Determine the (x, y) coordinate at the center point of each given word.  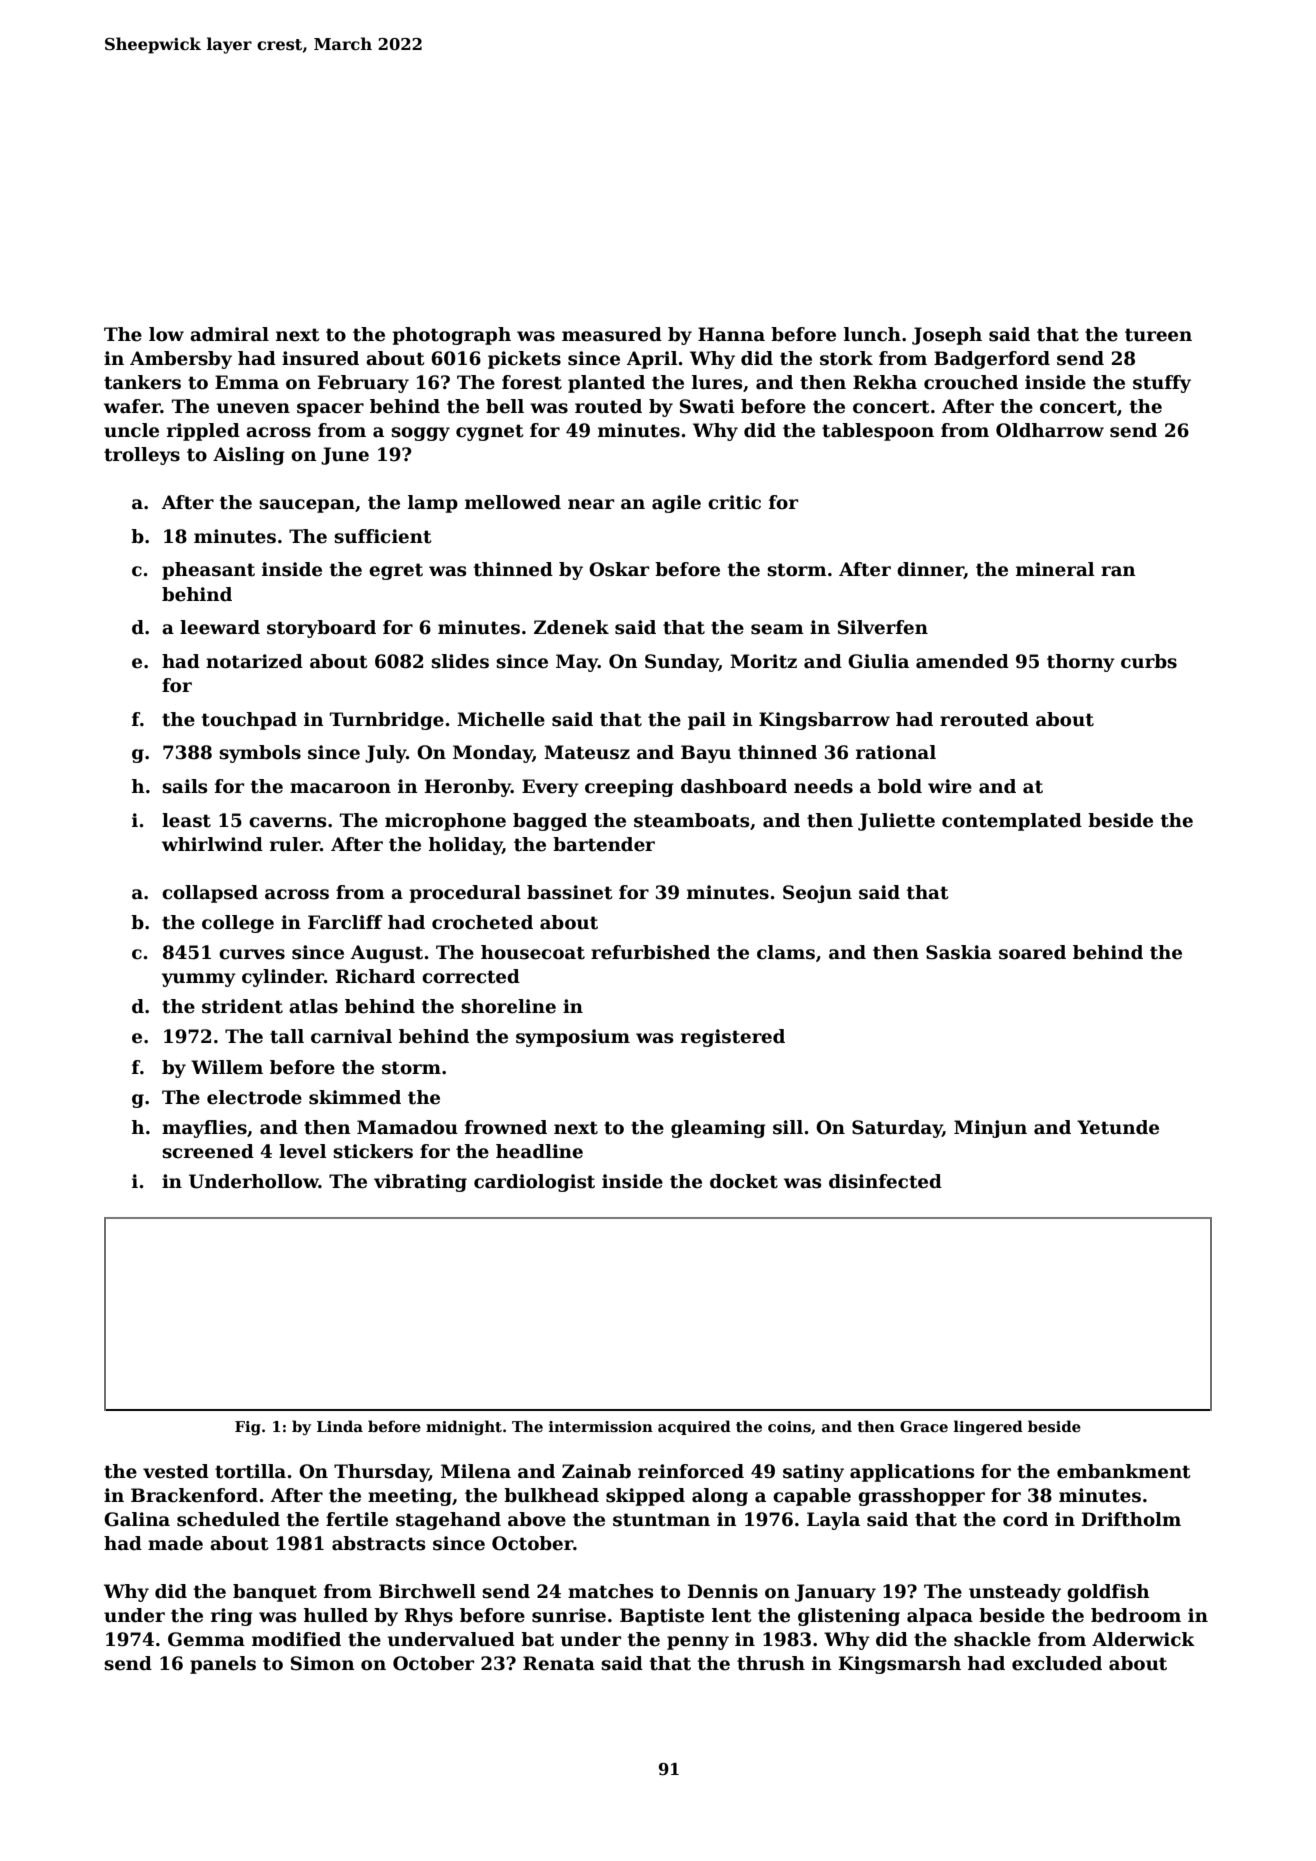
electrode (254, 1097)
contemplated (1012, 822)
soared (1032, 952)
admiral (229, 334)
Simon (323, 1663)
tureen (1158, 335)
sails (184, 786)
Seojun (817, 894)
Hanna (731, 334)
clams (786, 952)
